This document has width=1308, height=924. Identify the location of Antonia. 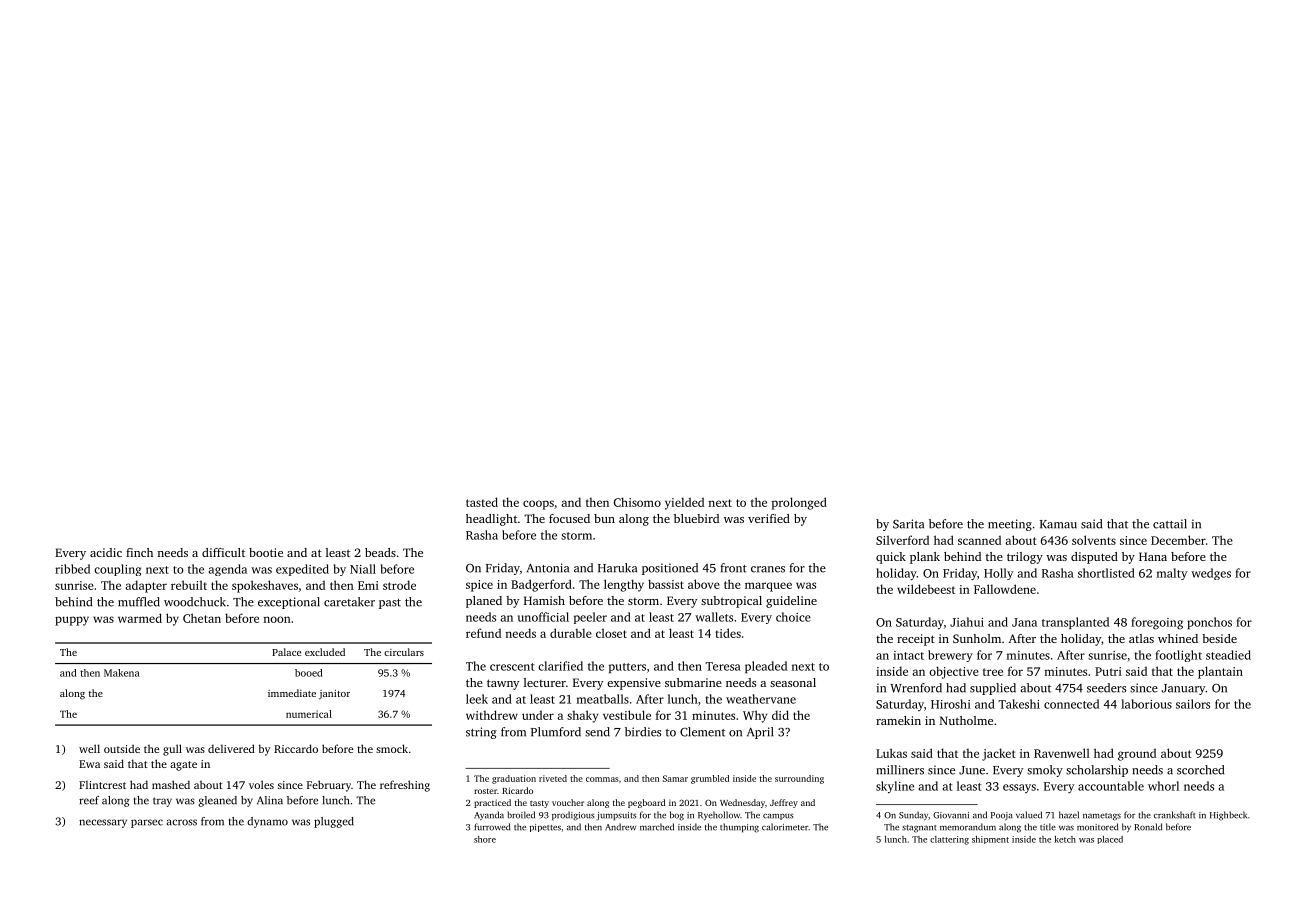
(548, 568).
